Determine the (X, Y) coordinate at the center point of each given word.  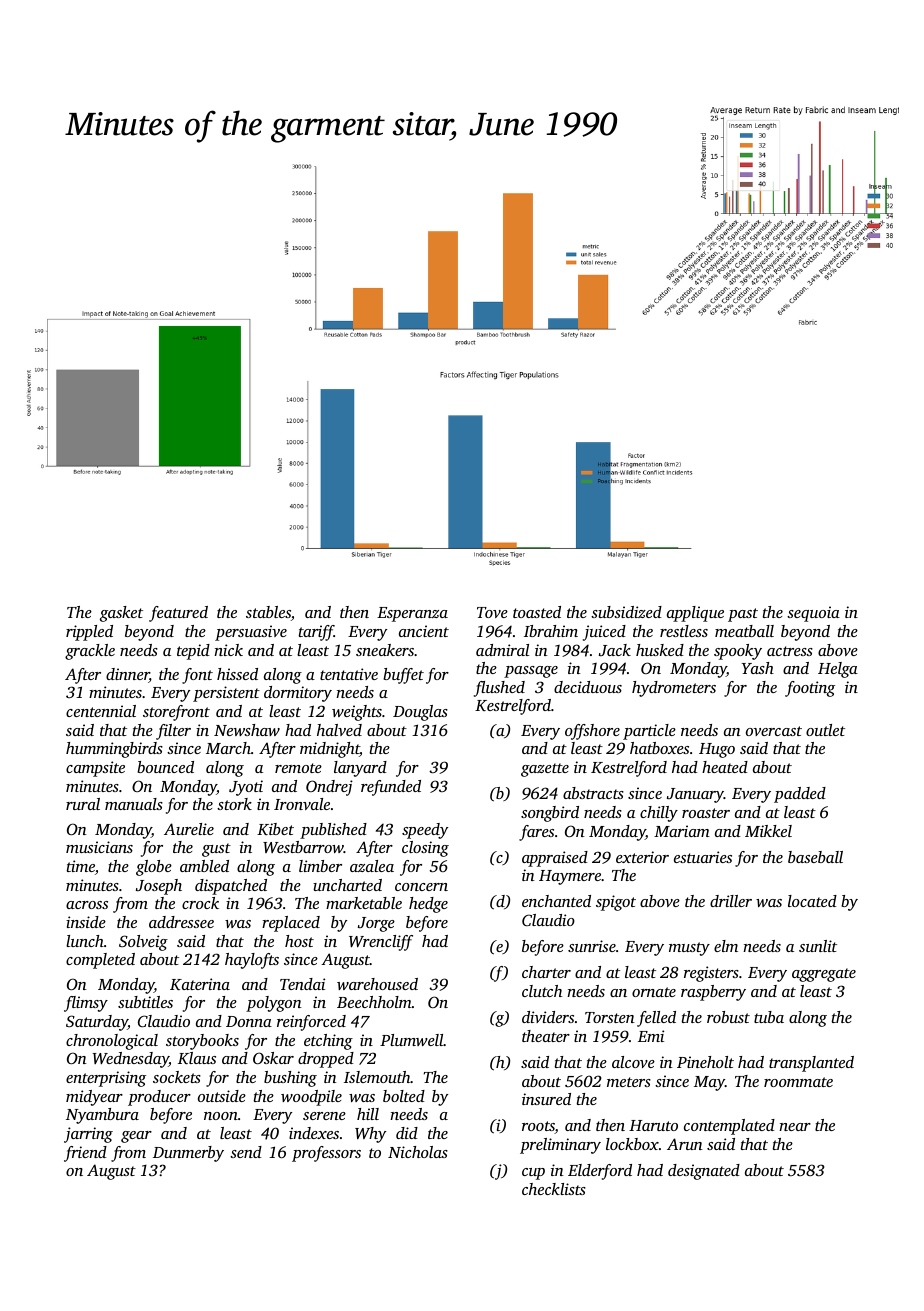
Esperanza (412, 614)
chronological (112, 1042)
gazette (545, 770)
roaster (706, 813)
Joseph (159, 887)
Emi (651, 1036)
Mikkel (768, 831)
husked (660, 650)
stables (268, 612)
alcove (633, 1062)
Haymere (570, 877)
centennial (101, 711)
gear (136, 1137)
